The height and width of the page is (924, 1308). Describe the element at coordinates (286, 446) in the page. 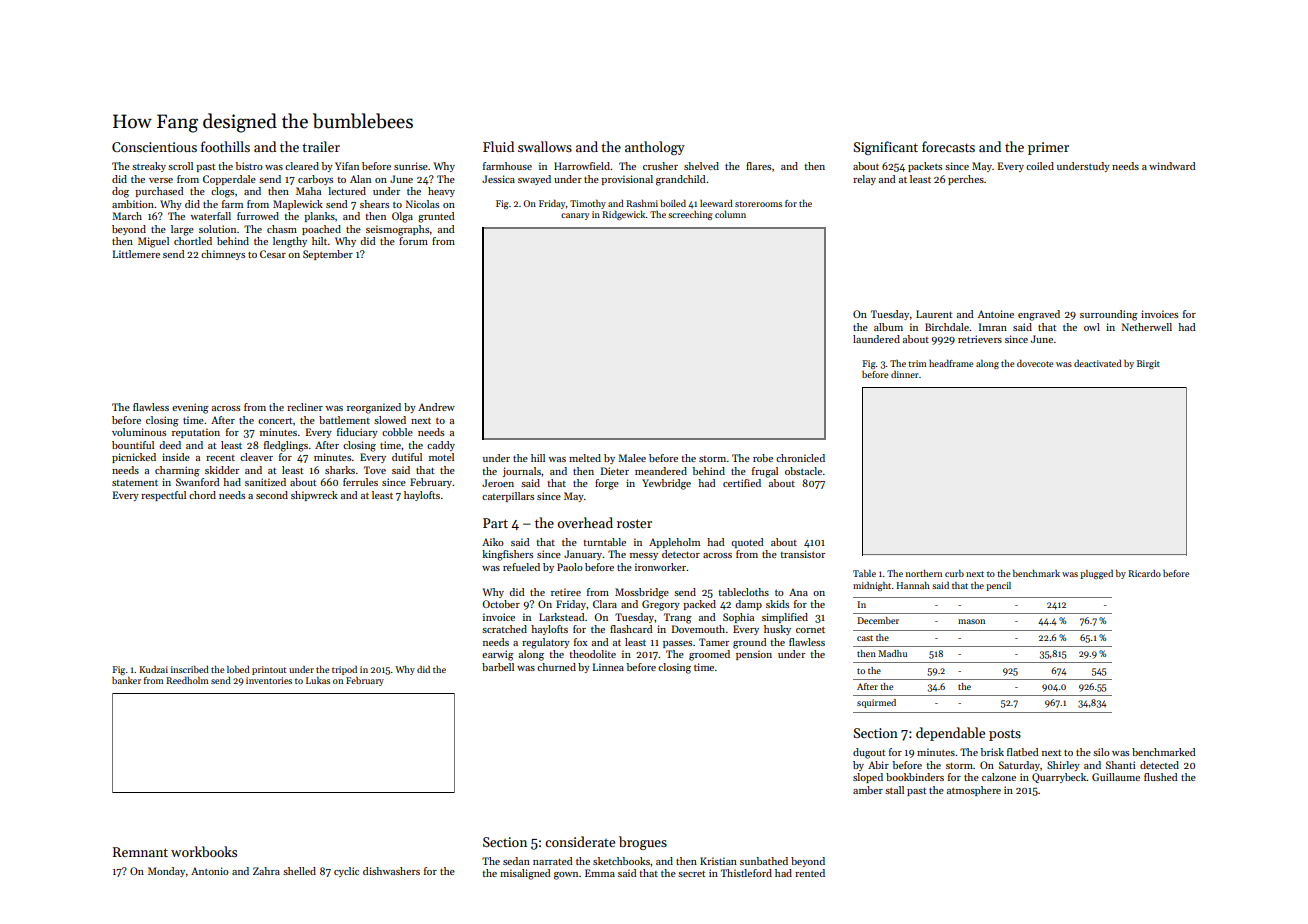

I see `fledglings` at that location.
